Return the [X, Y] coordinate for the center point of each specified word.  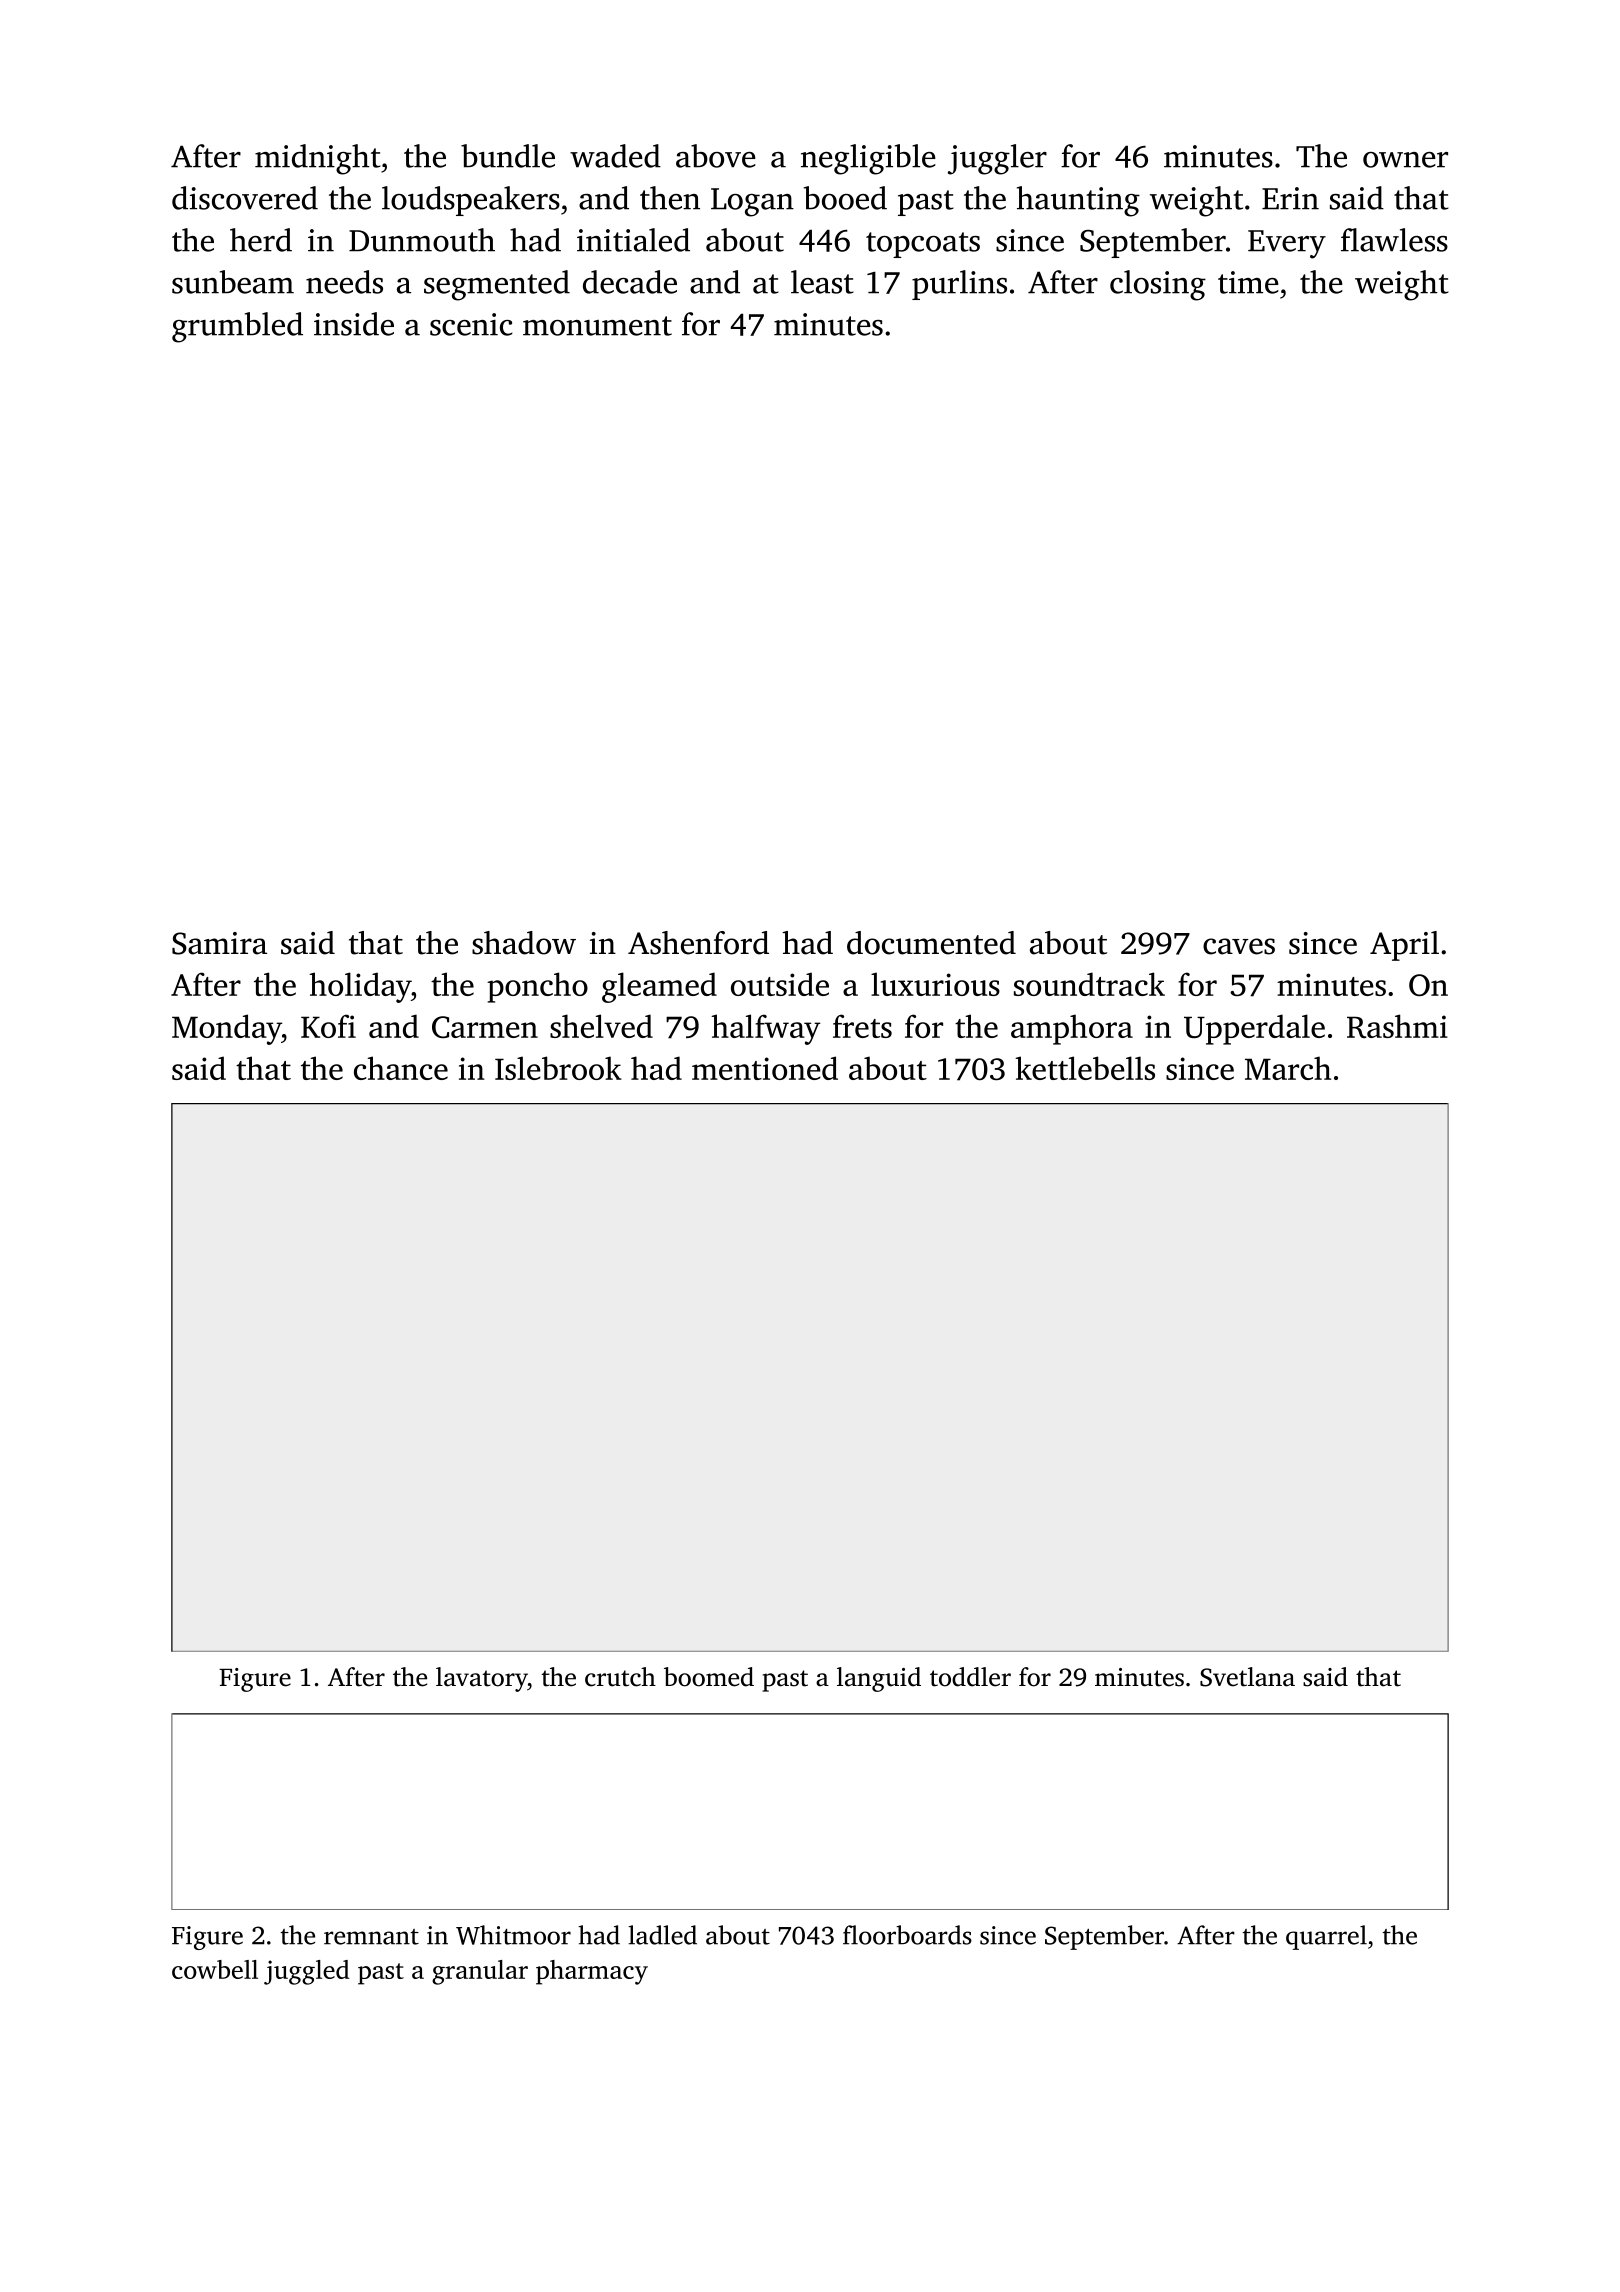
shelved [601, 1026]
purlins [959, 285]
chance [401, 1068]
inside [354, 324]
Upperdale [1254, 1029]
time [1248, 282]
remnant [371, 1937]
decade [630, 282]
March [1288, 1068]
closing [1158, 285]
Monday [227, 1029]
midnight [318, 159]
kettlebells [1085, 1068]
